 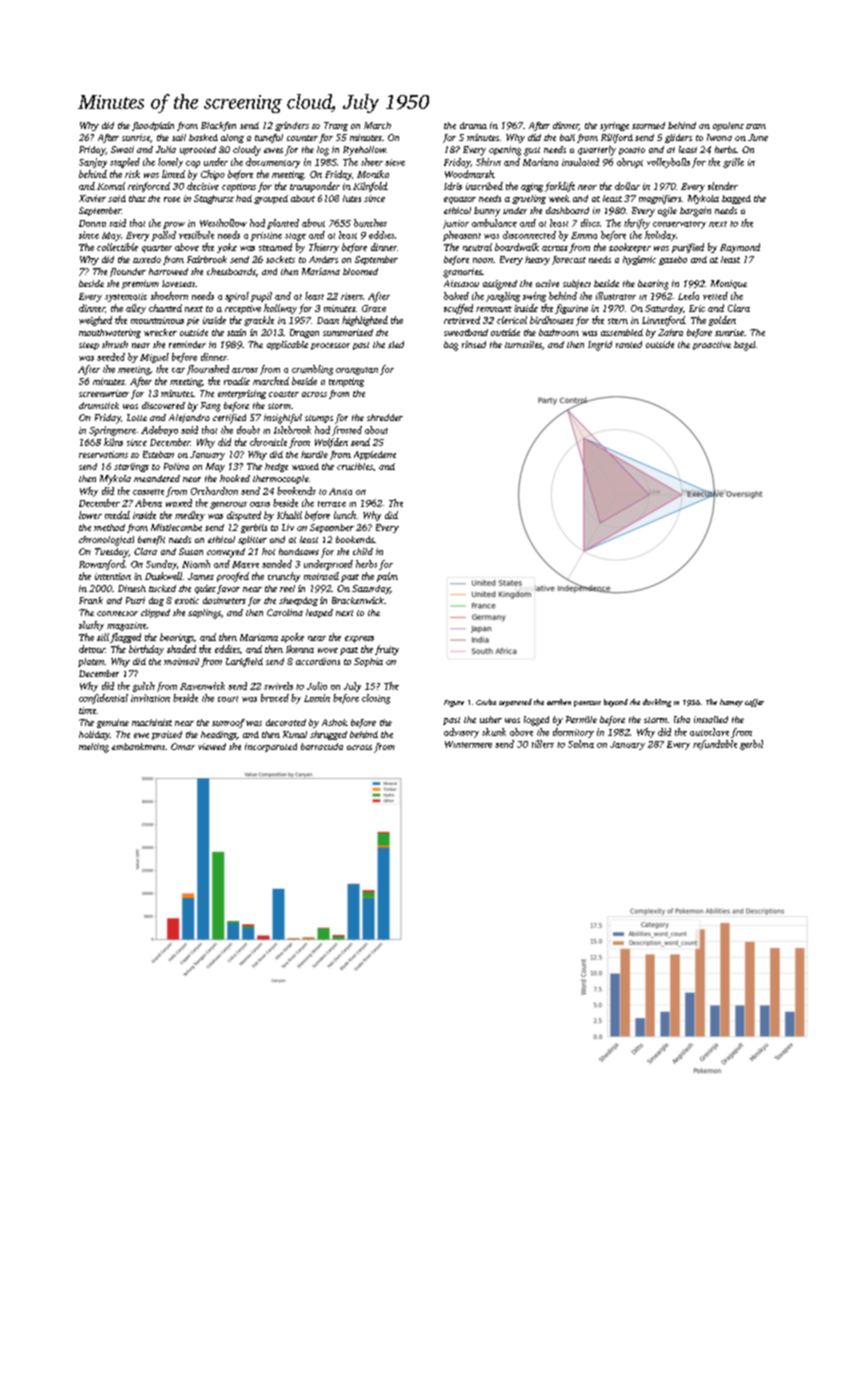 What do you see at coordinates (387, 650) in the screenshot?
I see `fruity` at bounding box center [387, 650].
